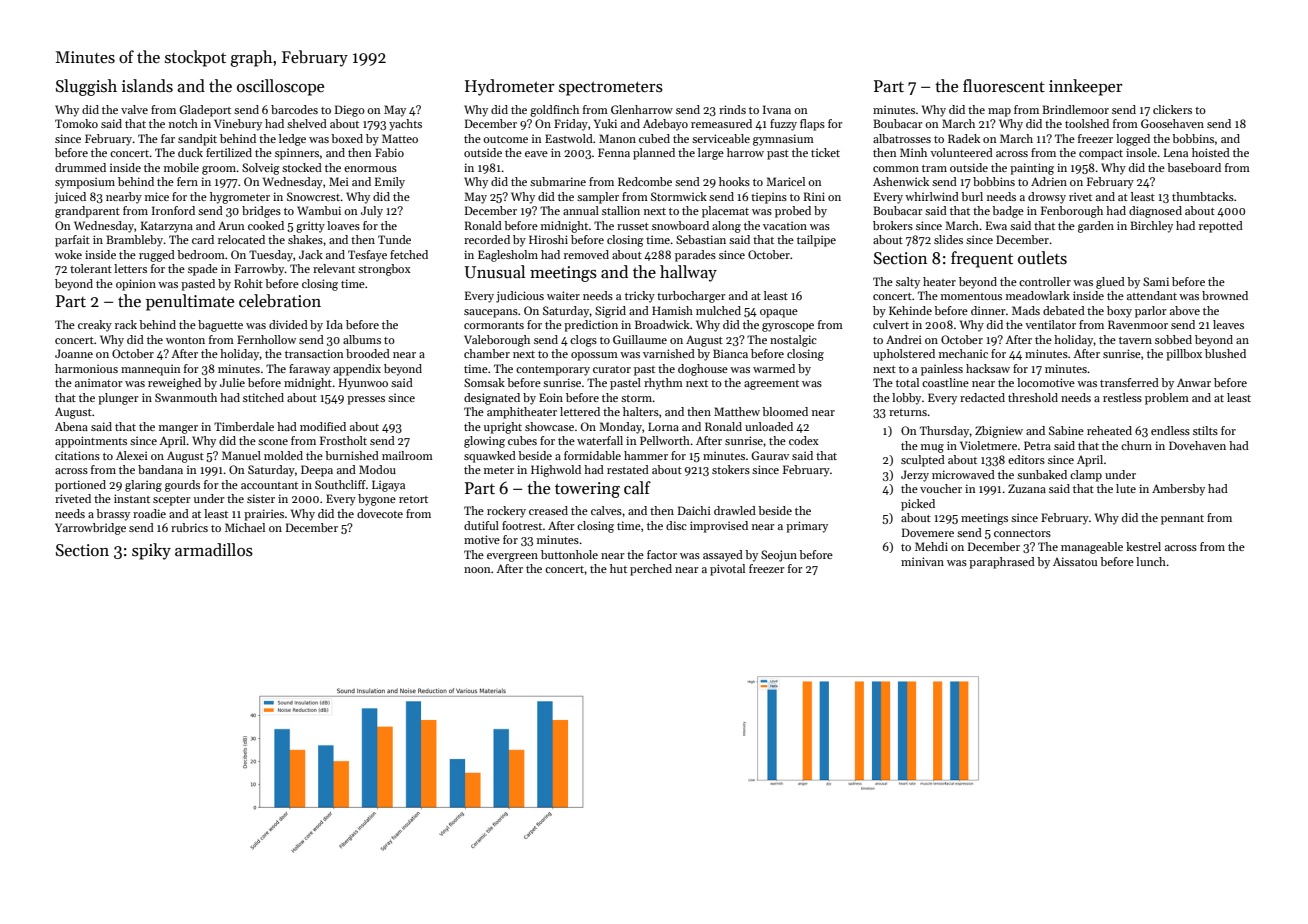  What do you see at coordinates (1119, 312) in the image?
I see `boxy` at bounding box center [1119, 312].
